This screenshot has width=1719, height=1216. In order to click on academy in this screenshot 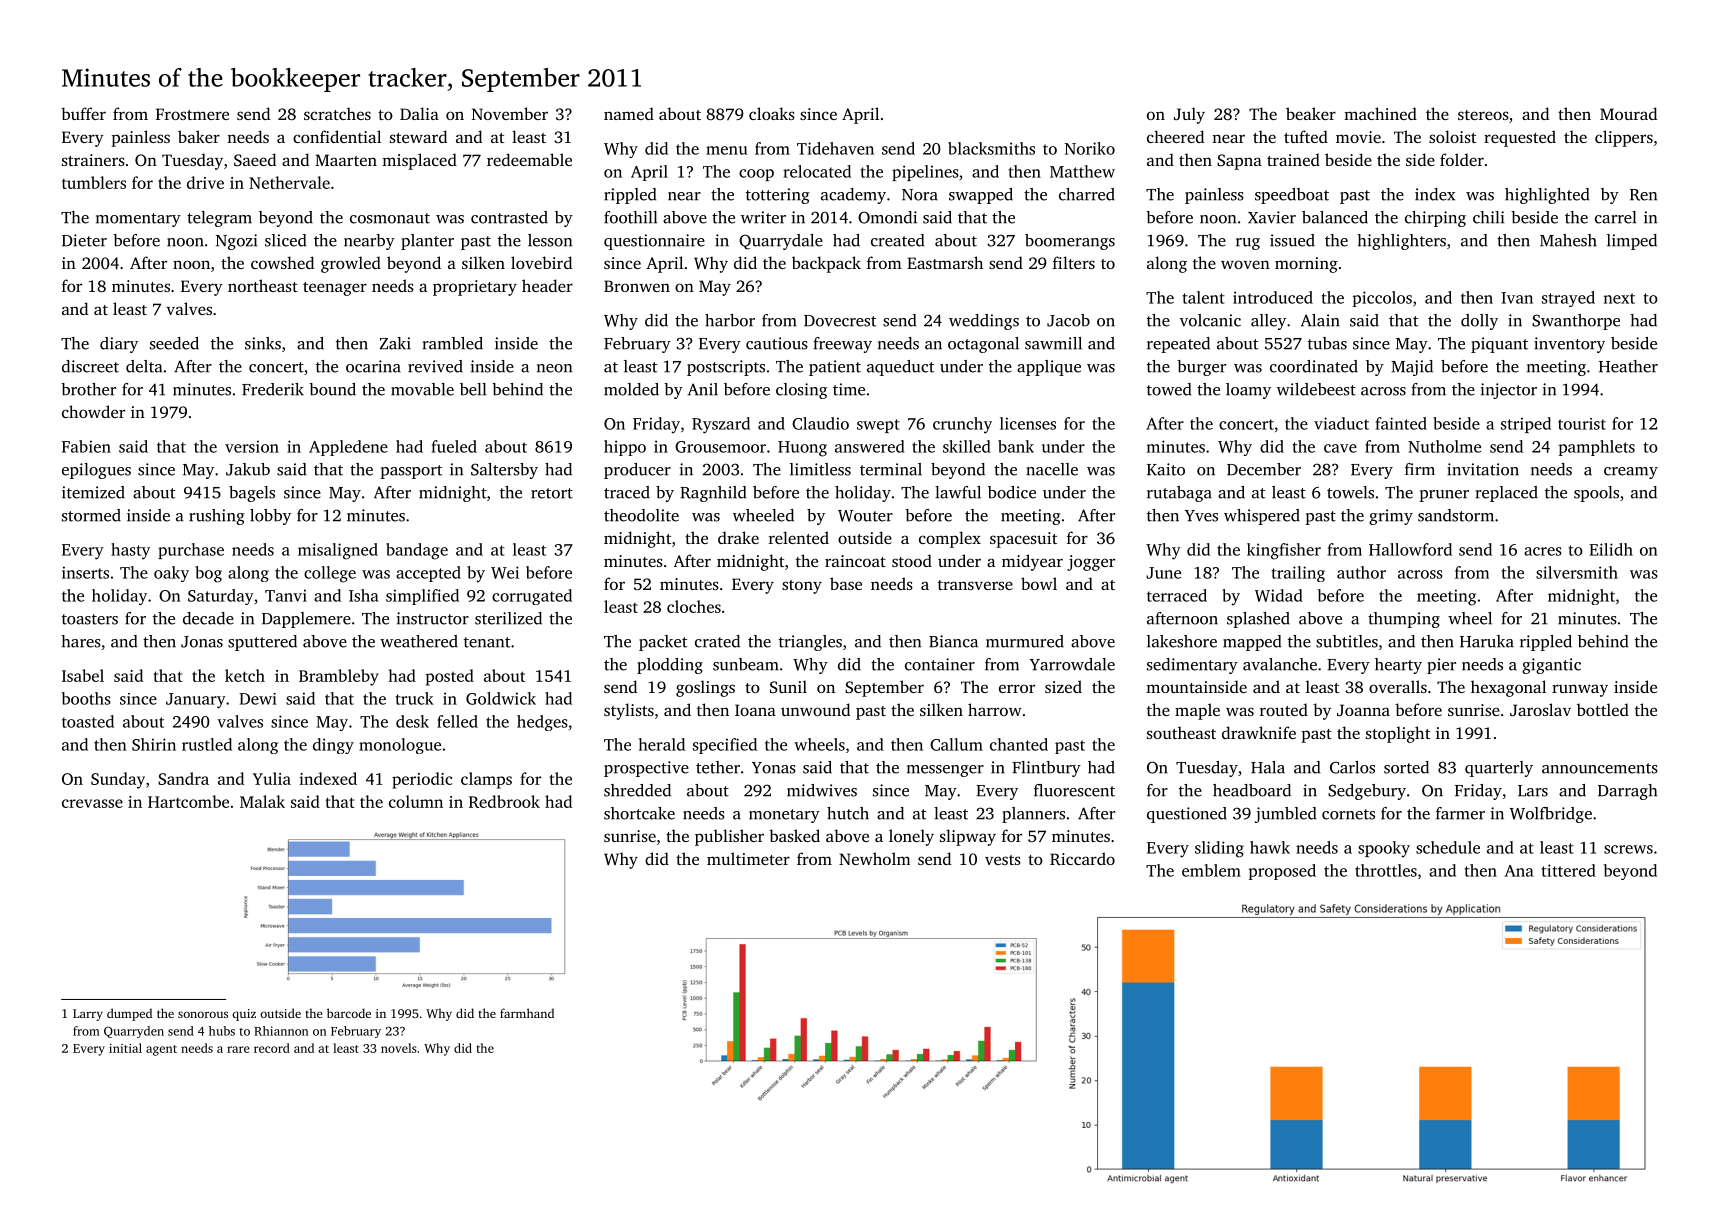, I will do `click(853, 196)`.
